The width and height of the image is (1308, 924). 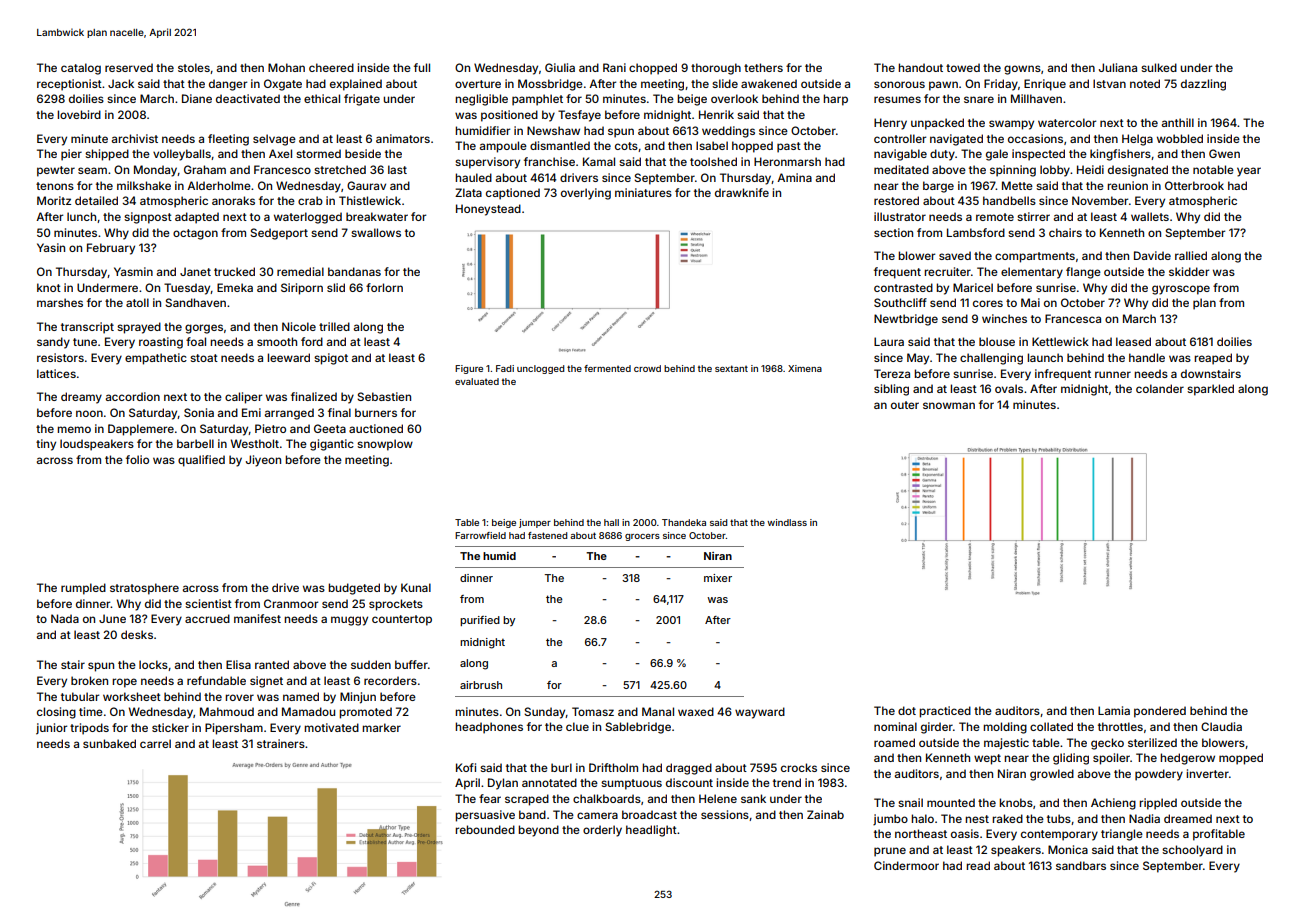 What do you see at coordinates (900, 302) in the image?
I see `Southcliff` at bounding box center [900, 302].
